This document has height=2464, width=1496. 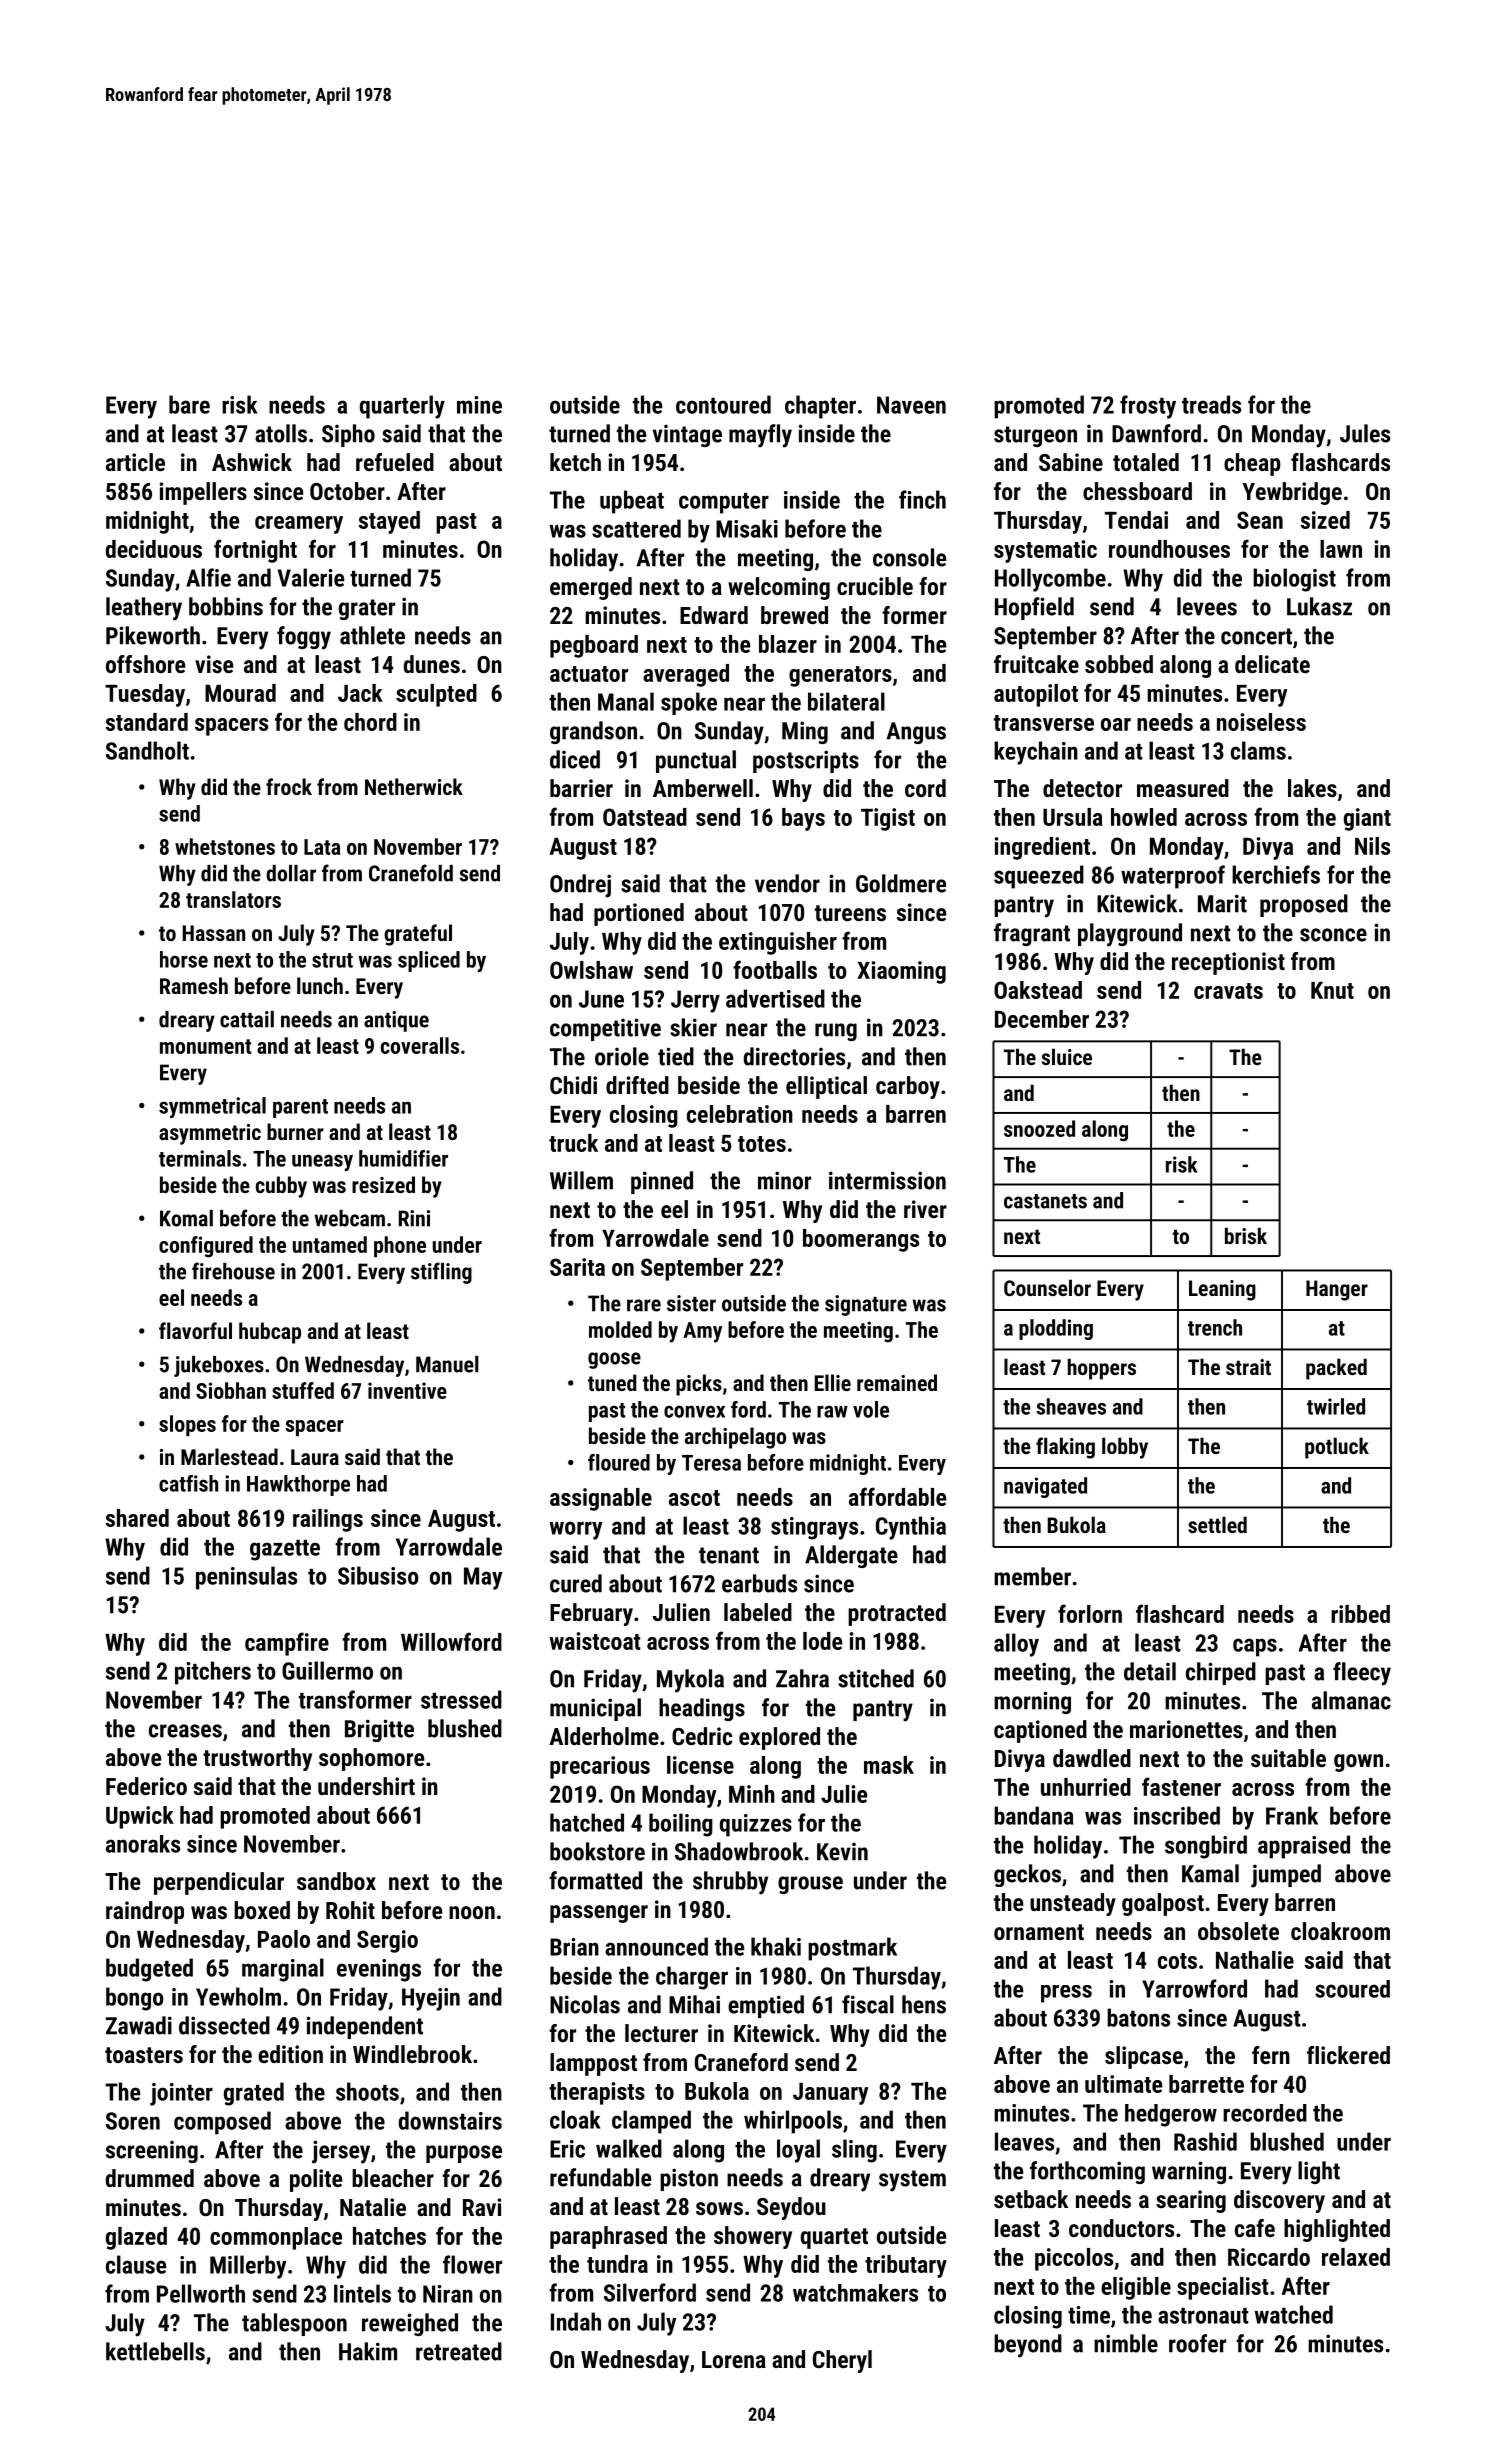 I want to click on Aldergate, so click(x=851, y=1556).
